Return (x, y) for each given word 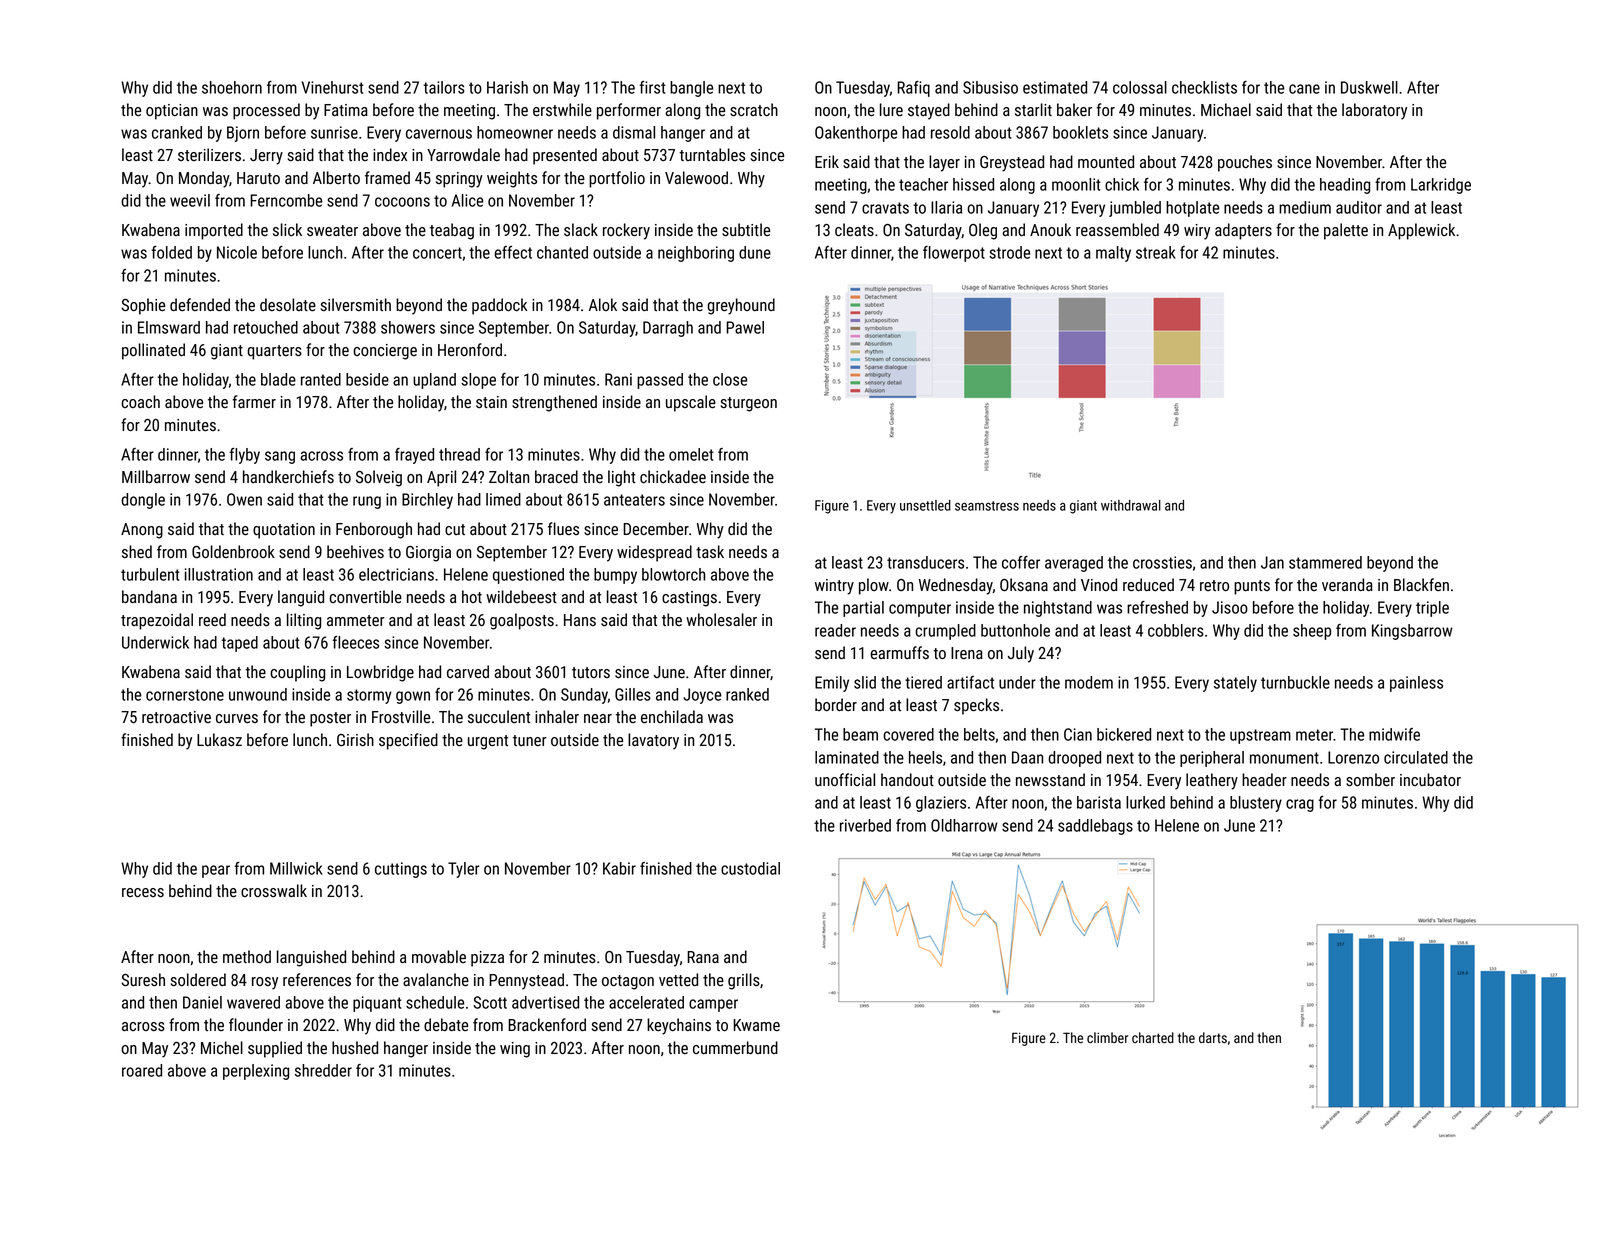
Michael (1226, 109)
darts (1213, 1037)
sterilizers (209, 155)
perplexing (256, 1072)
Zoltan (509, 476)
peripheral (1212, 759)
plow (874, 586)
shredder (323, 1070)
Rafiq (913, 89)
